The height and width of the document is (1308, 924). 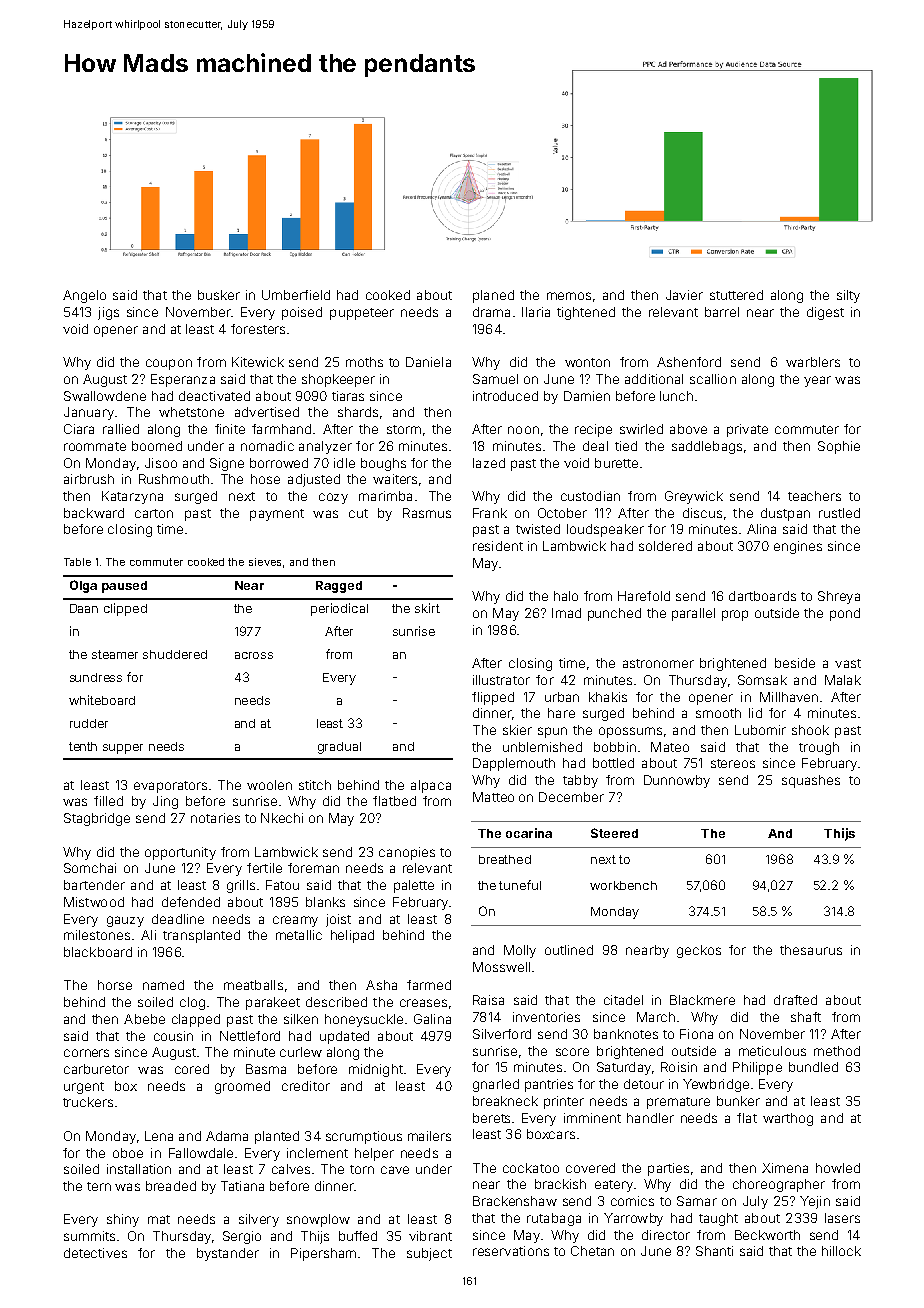 I want to click on gradual, so click(x=339, y=748).
